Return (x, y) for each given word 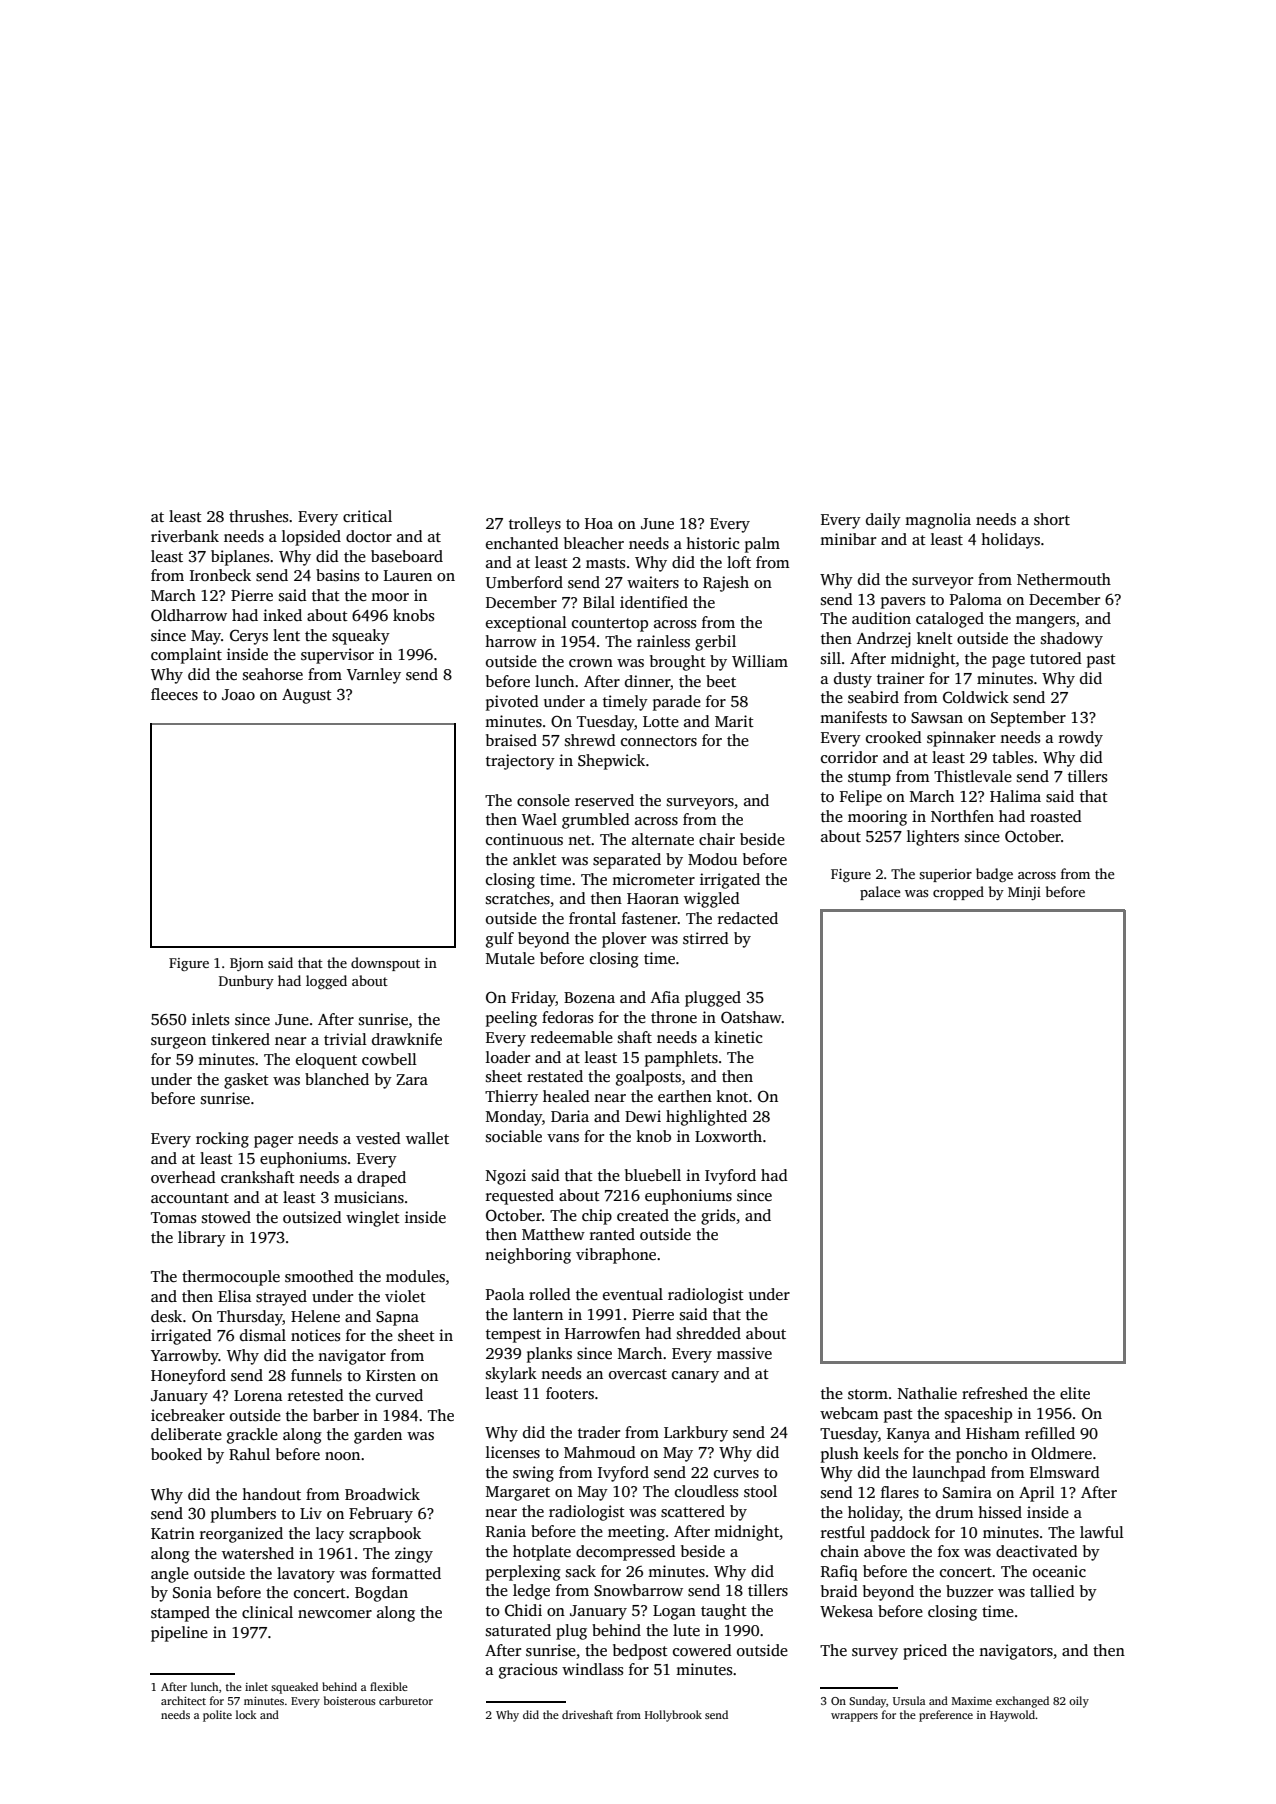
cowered (702, 1650)
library (202, 1239)
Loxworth (728, 1136)
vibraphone (616, 1256)
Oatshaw (751, 1017)
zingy (414, 1555)
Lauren (408, 575)
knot (732, 1096)
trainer (900, 678)
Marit (734, 721)
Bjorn (247, 964)
